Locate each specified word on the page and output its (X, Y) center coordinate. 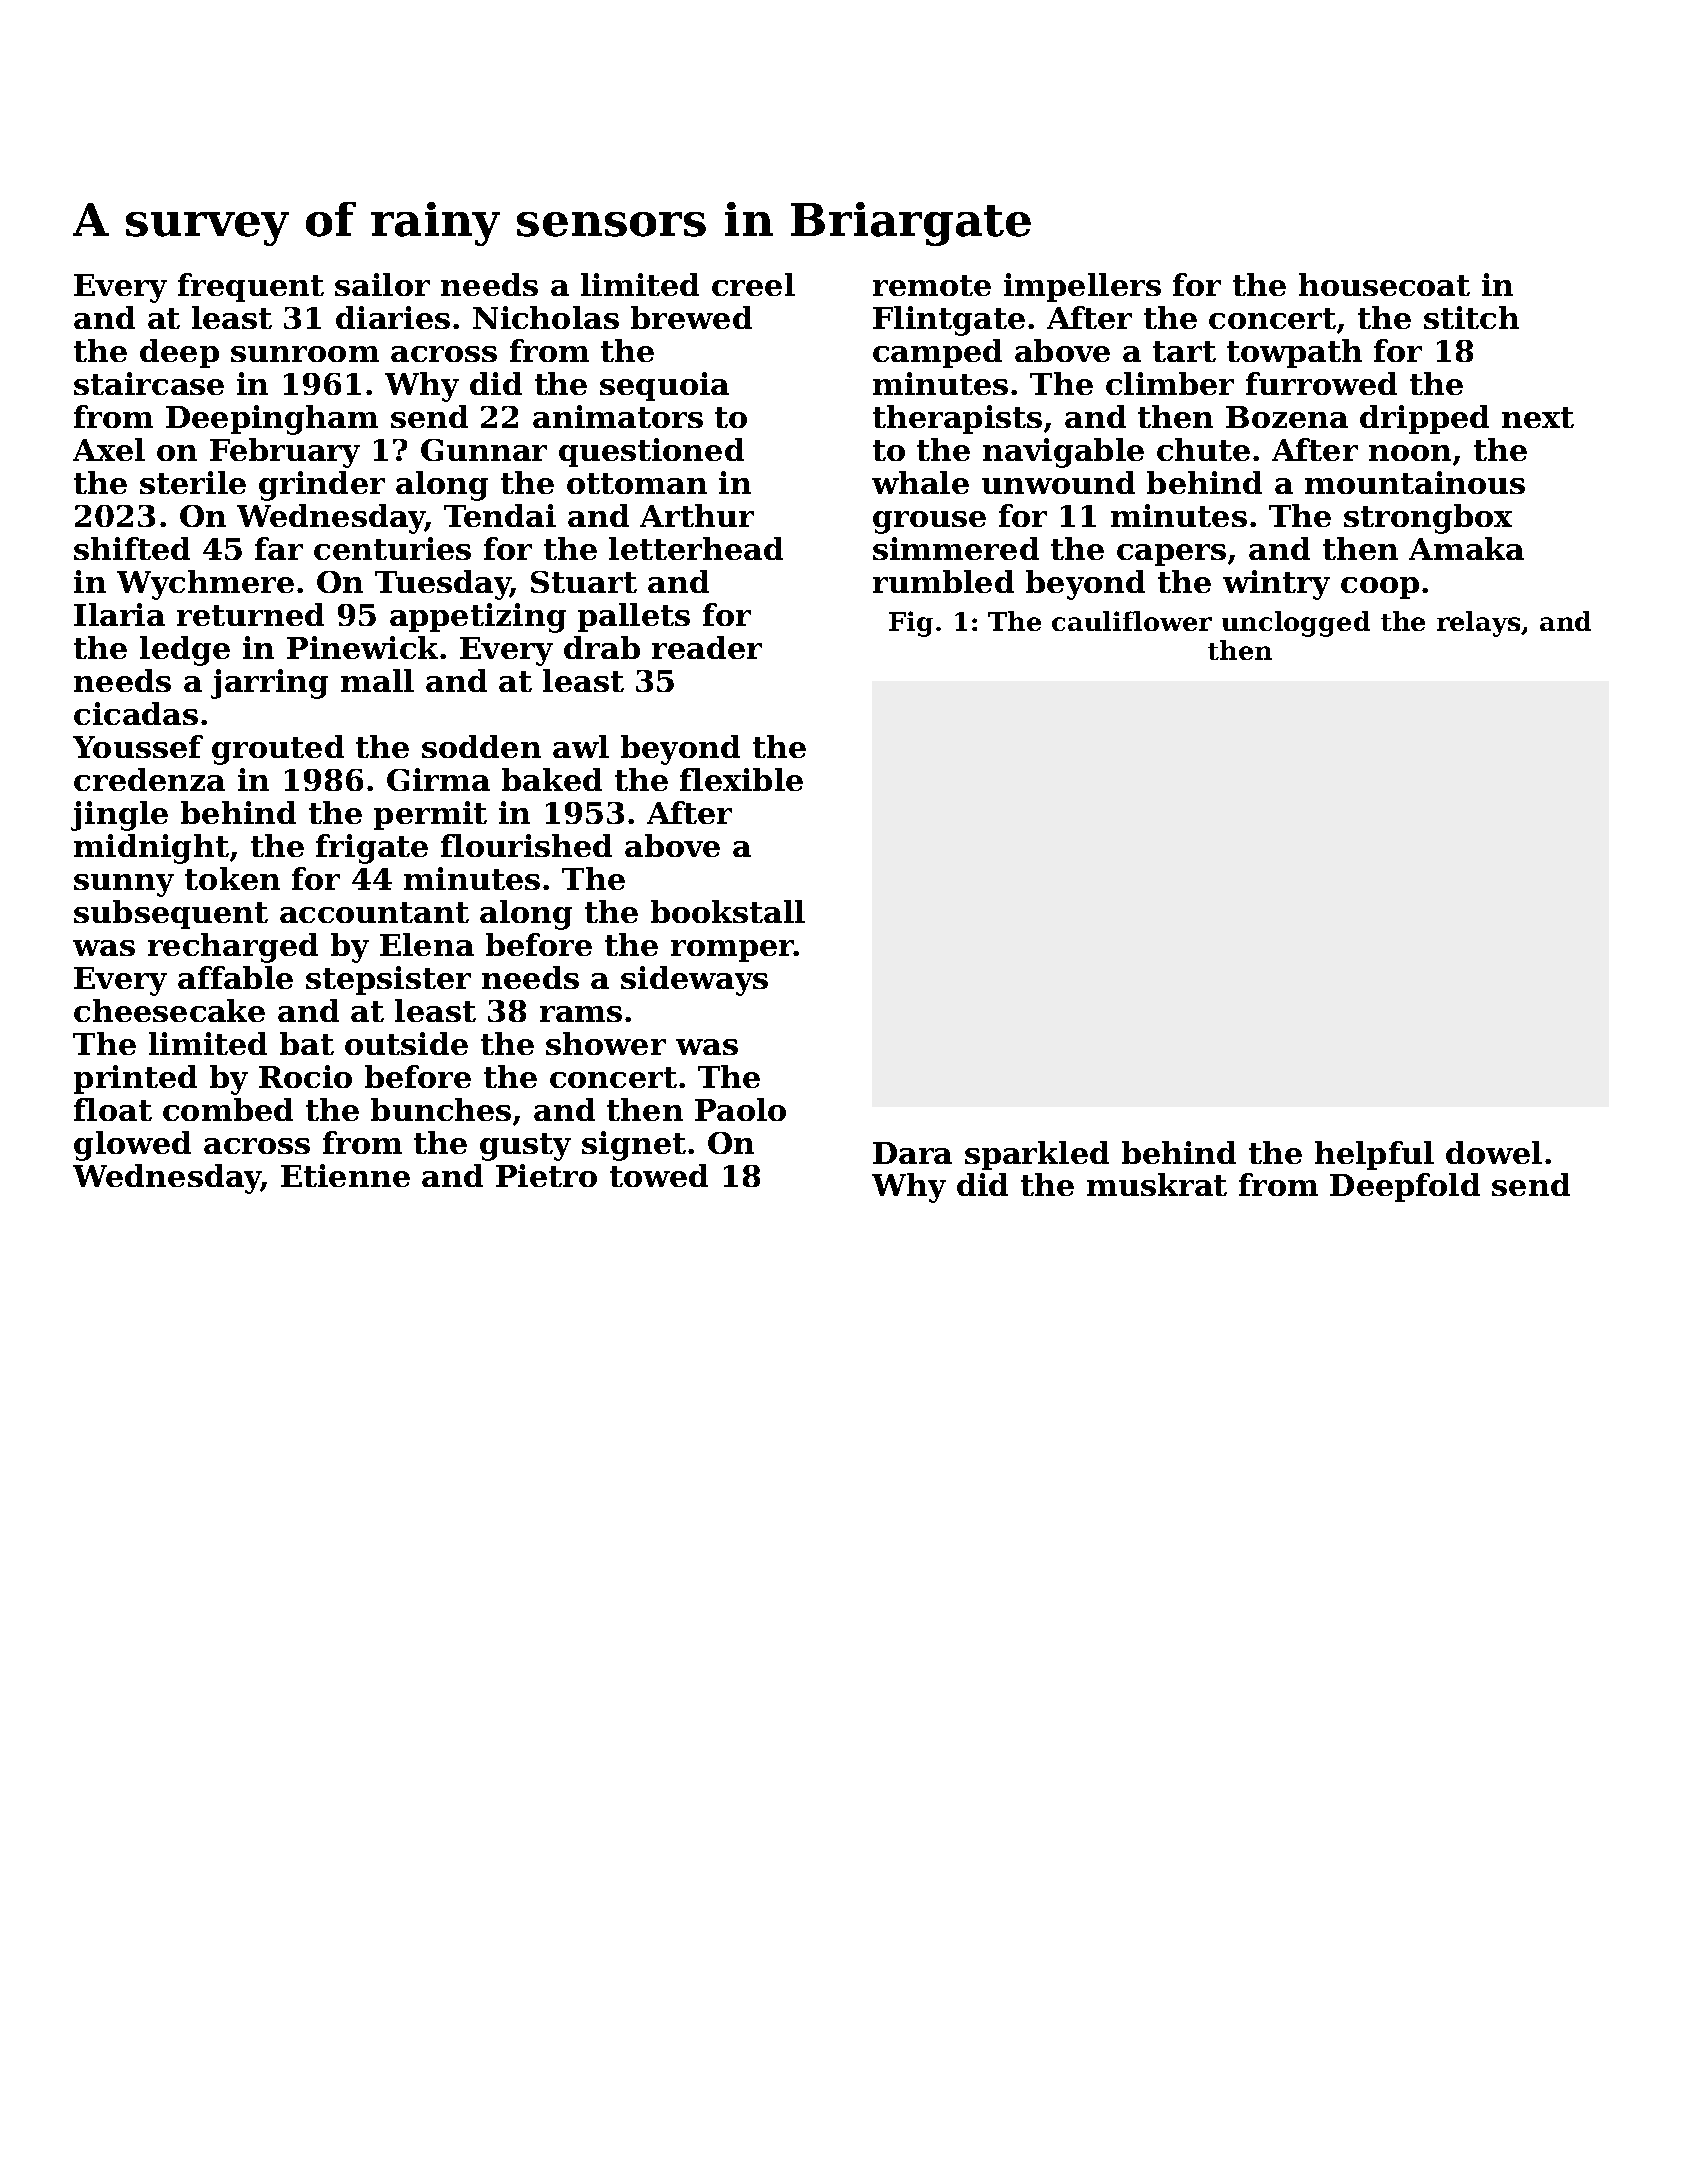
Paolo (740, 1109)
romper (732, 951)
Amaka (1466, 548)
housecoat (1384, 284)
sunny (124, 885)
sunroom (305, 354)
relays (1478, 624)
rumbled (943, 581)
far (279, 548)
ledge (185, 651)
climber (1170, 383)
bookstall (728, 911)
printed (135, 1079)
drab (602, 647)
